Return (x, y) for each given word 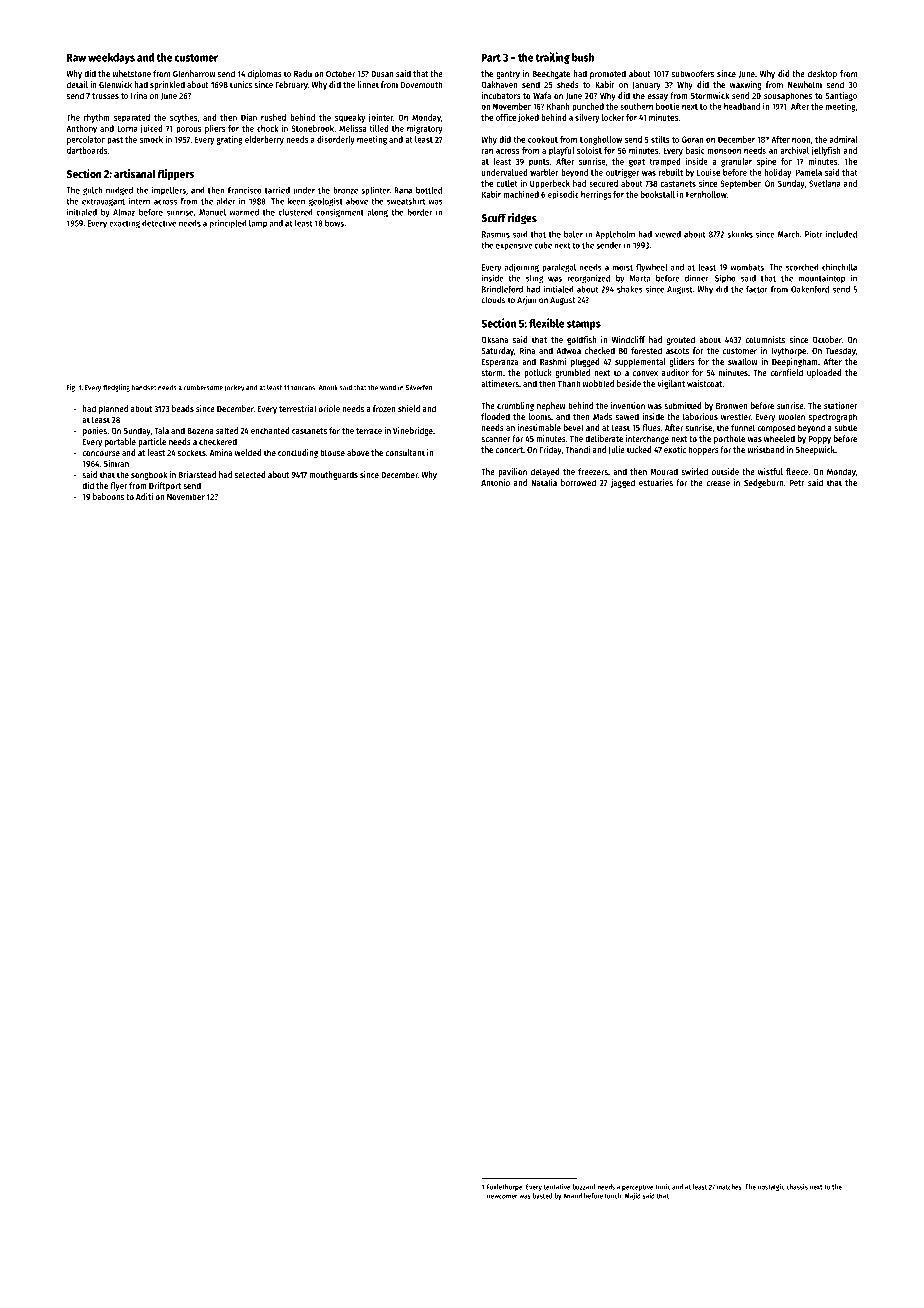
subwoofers (693, 73)
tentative (557, 1187)
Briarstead (197, 474)
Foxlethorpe (505, 1187)
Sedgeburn (763, 483)
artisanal (135, 173)
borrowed (578, 482)
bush (583, 57)
